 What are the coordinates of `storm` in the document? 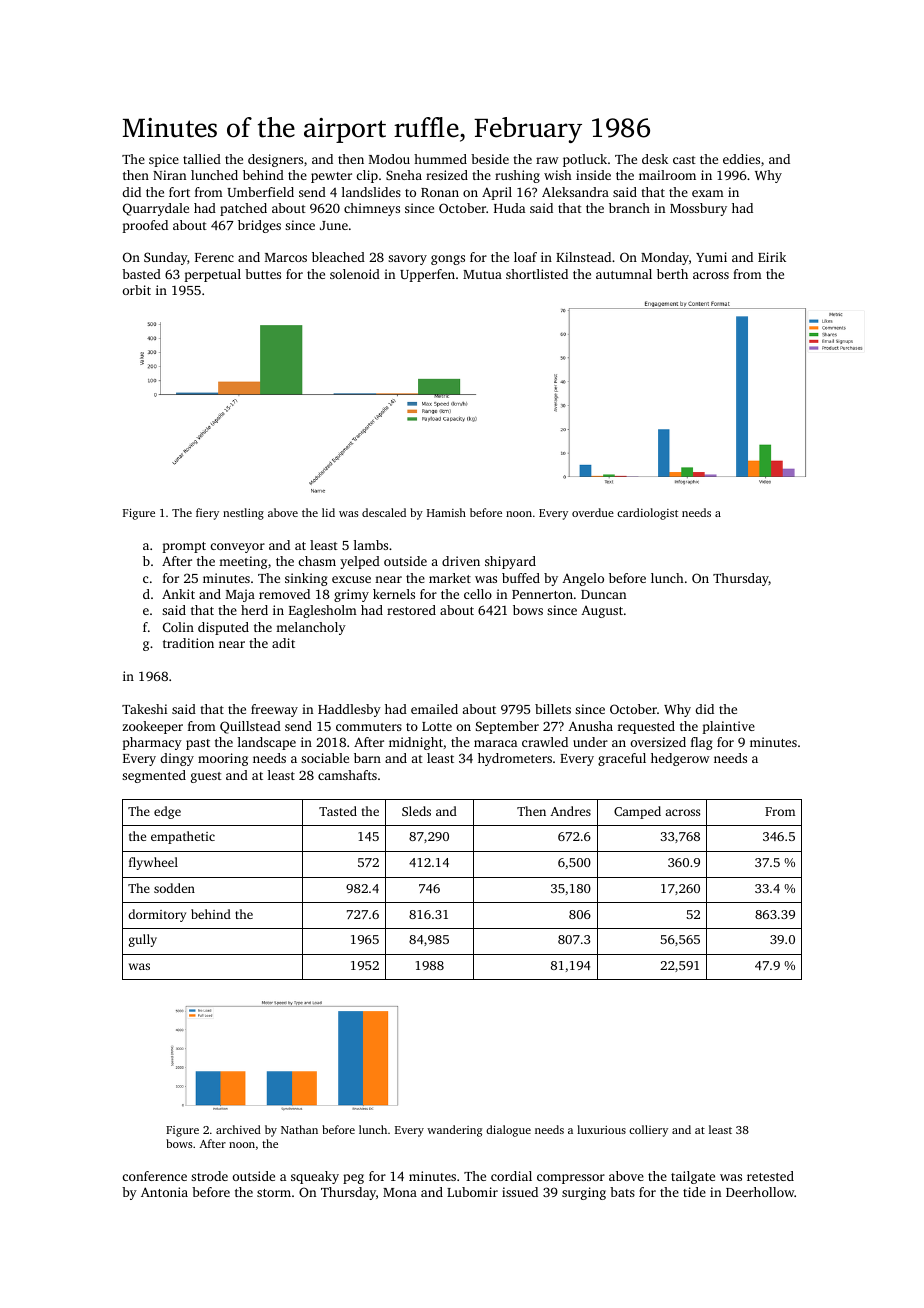 It's located at (274, 1193).
